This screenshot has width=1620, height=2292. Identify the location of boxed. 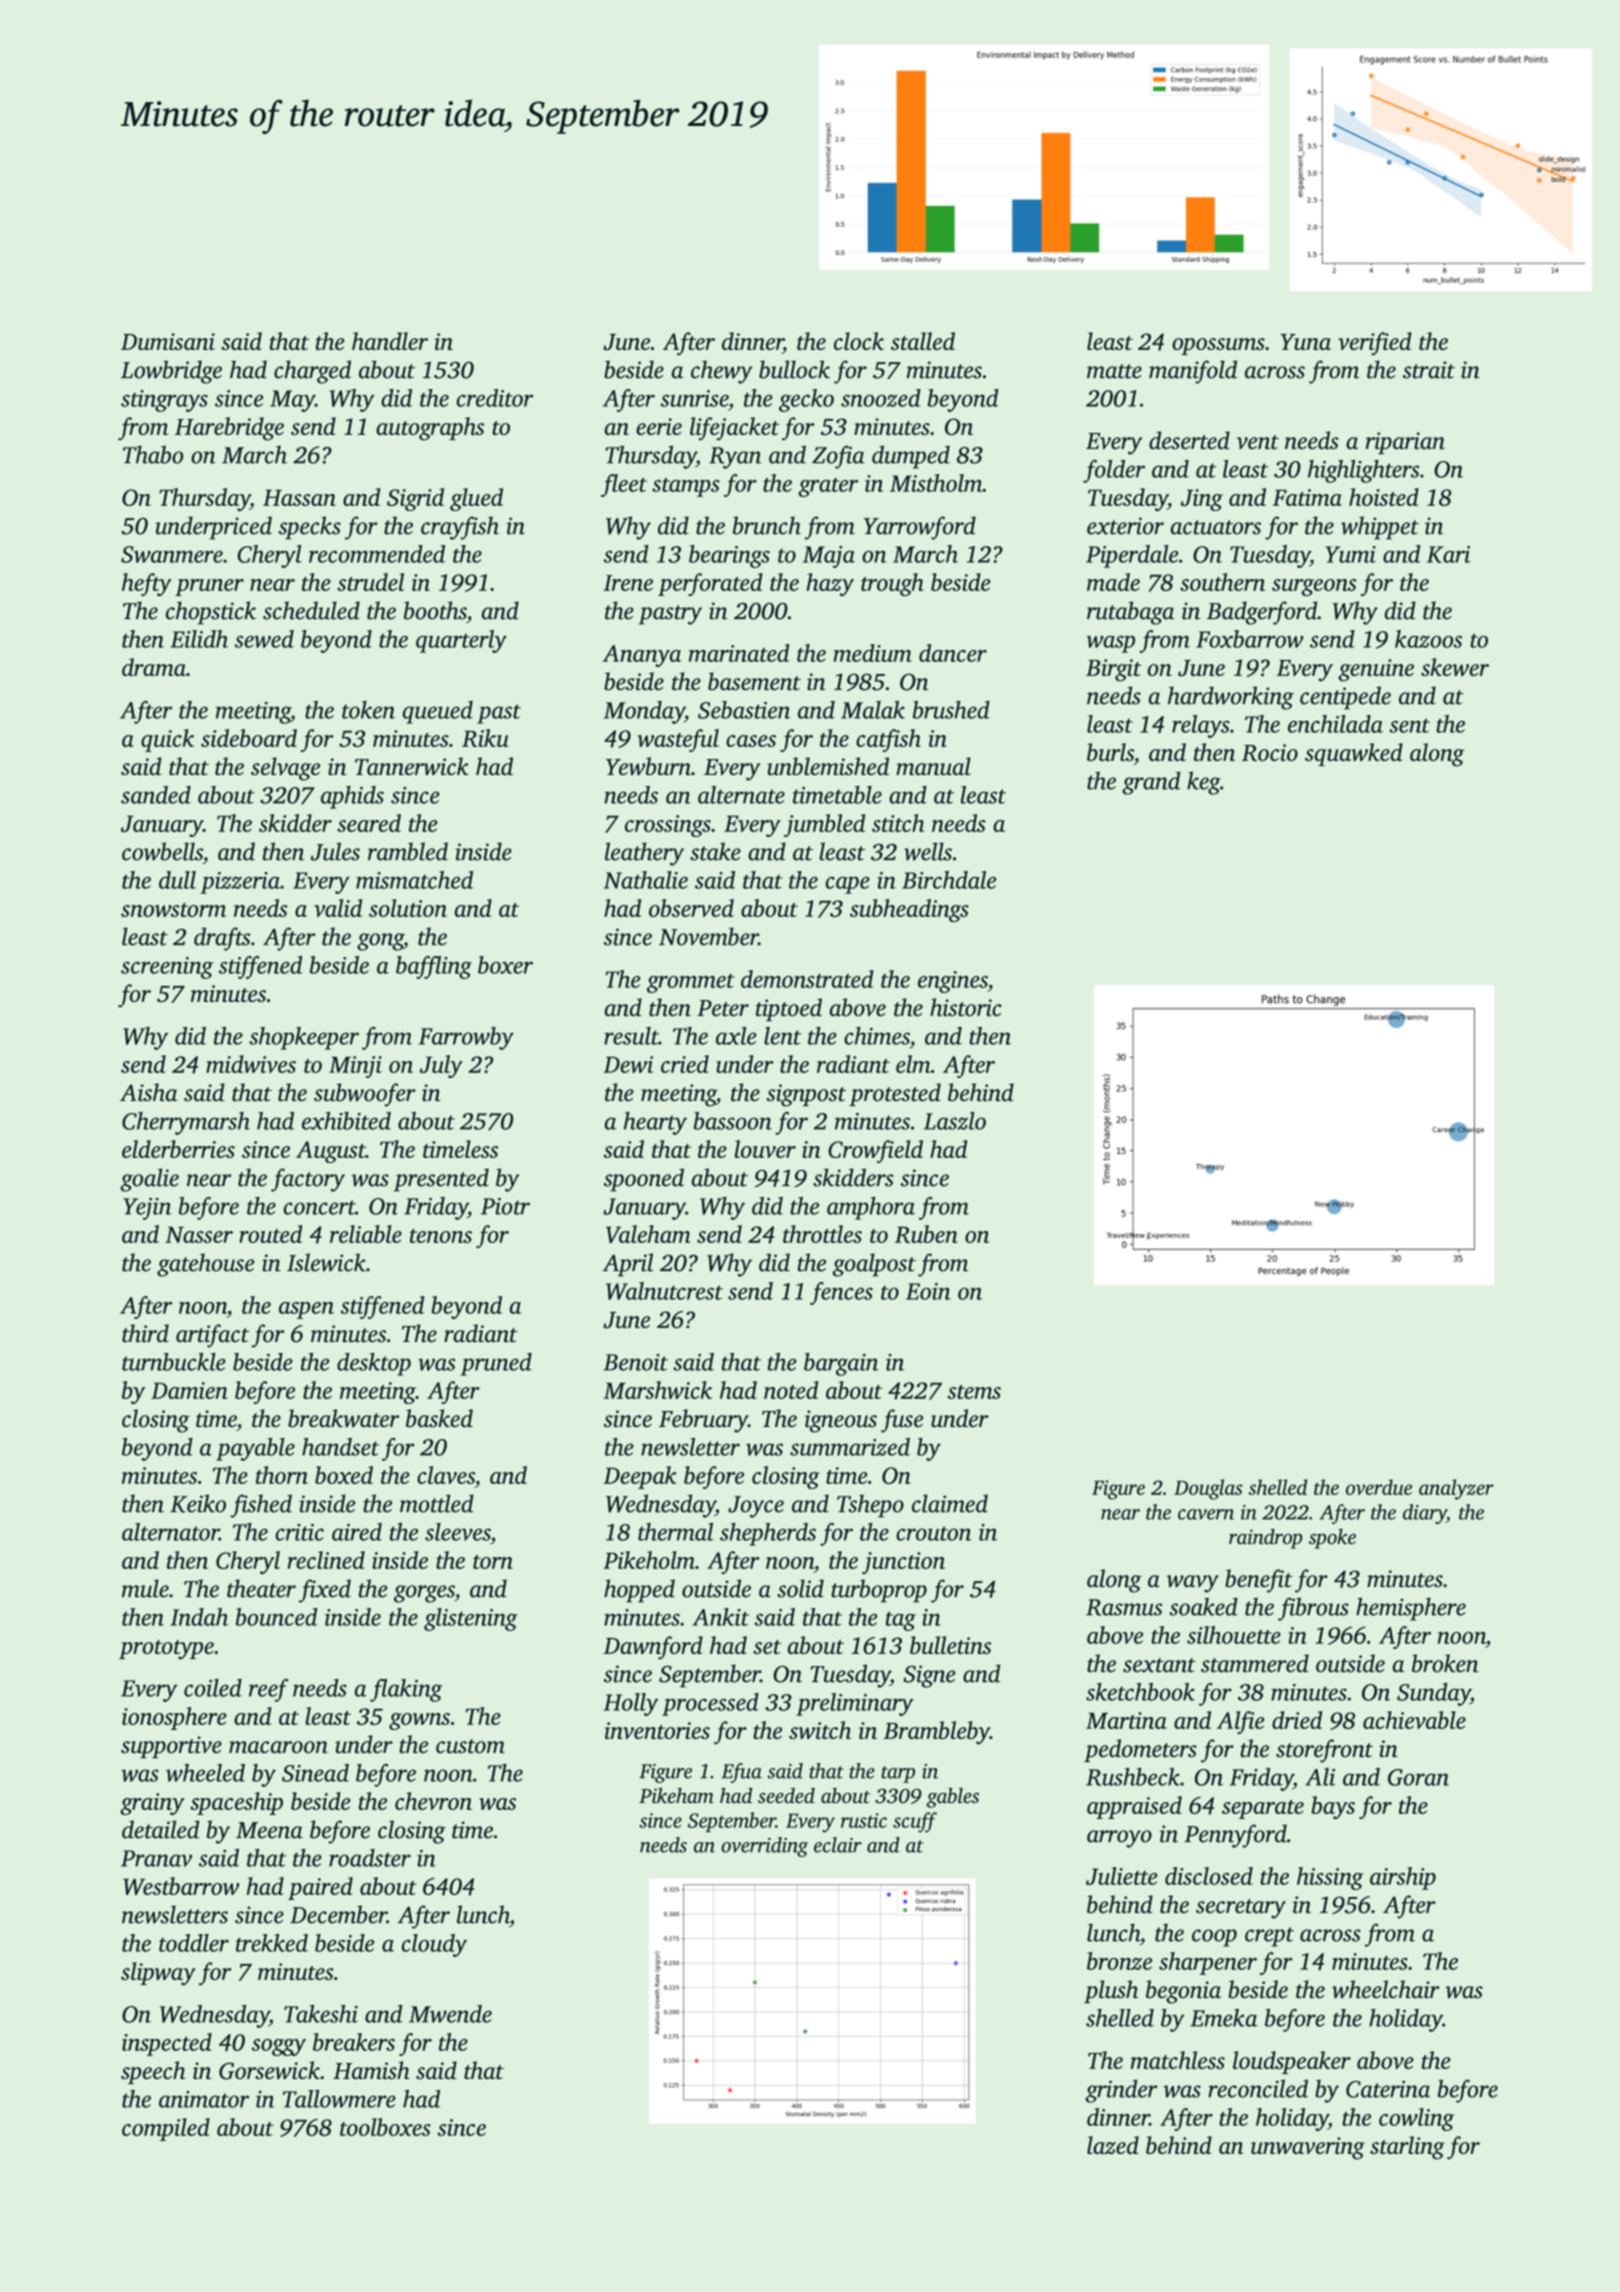
(344, 1475).
